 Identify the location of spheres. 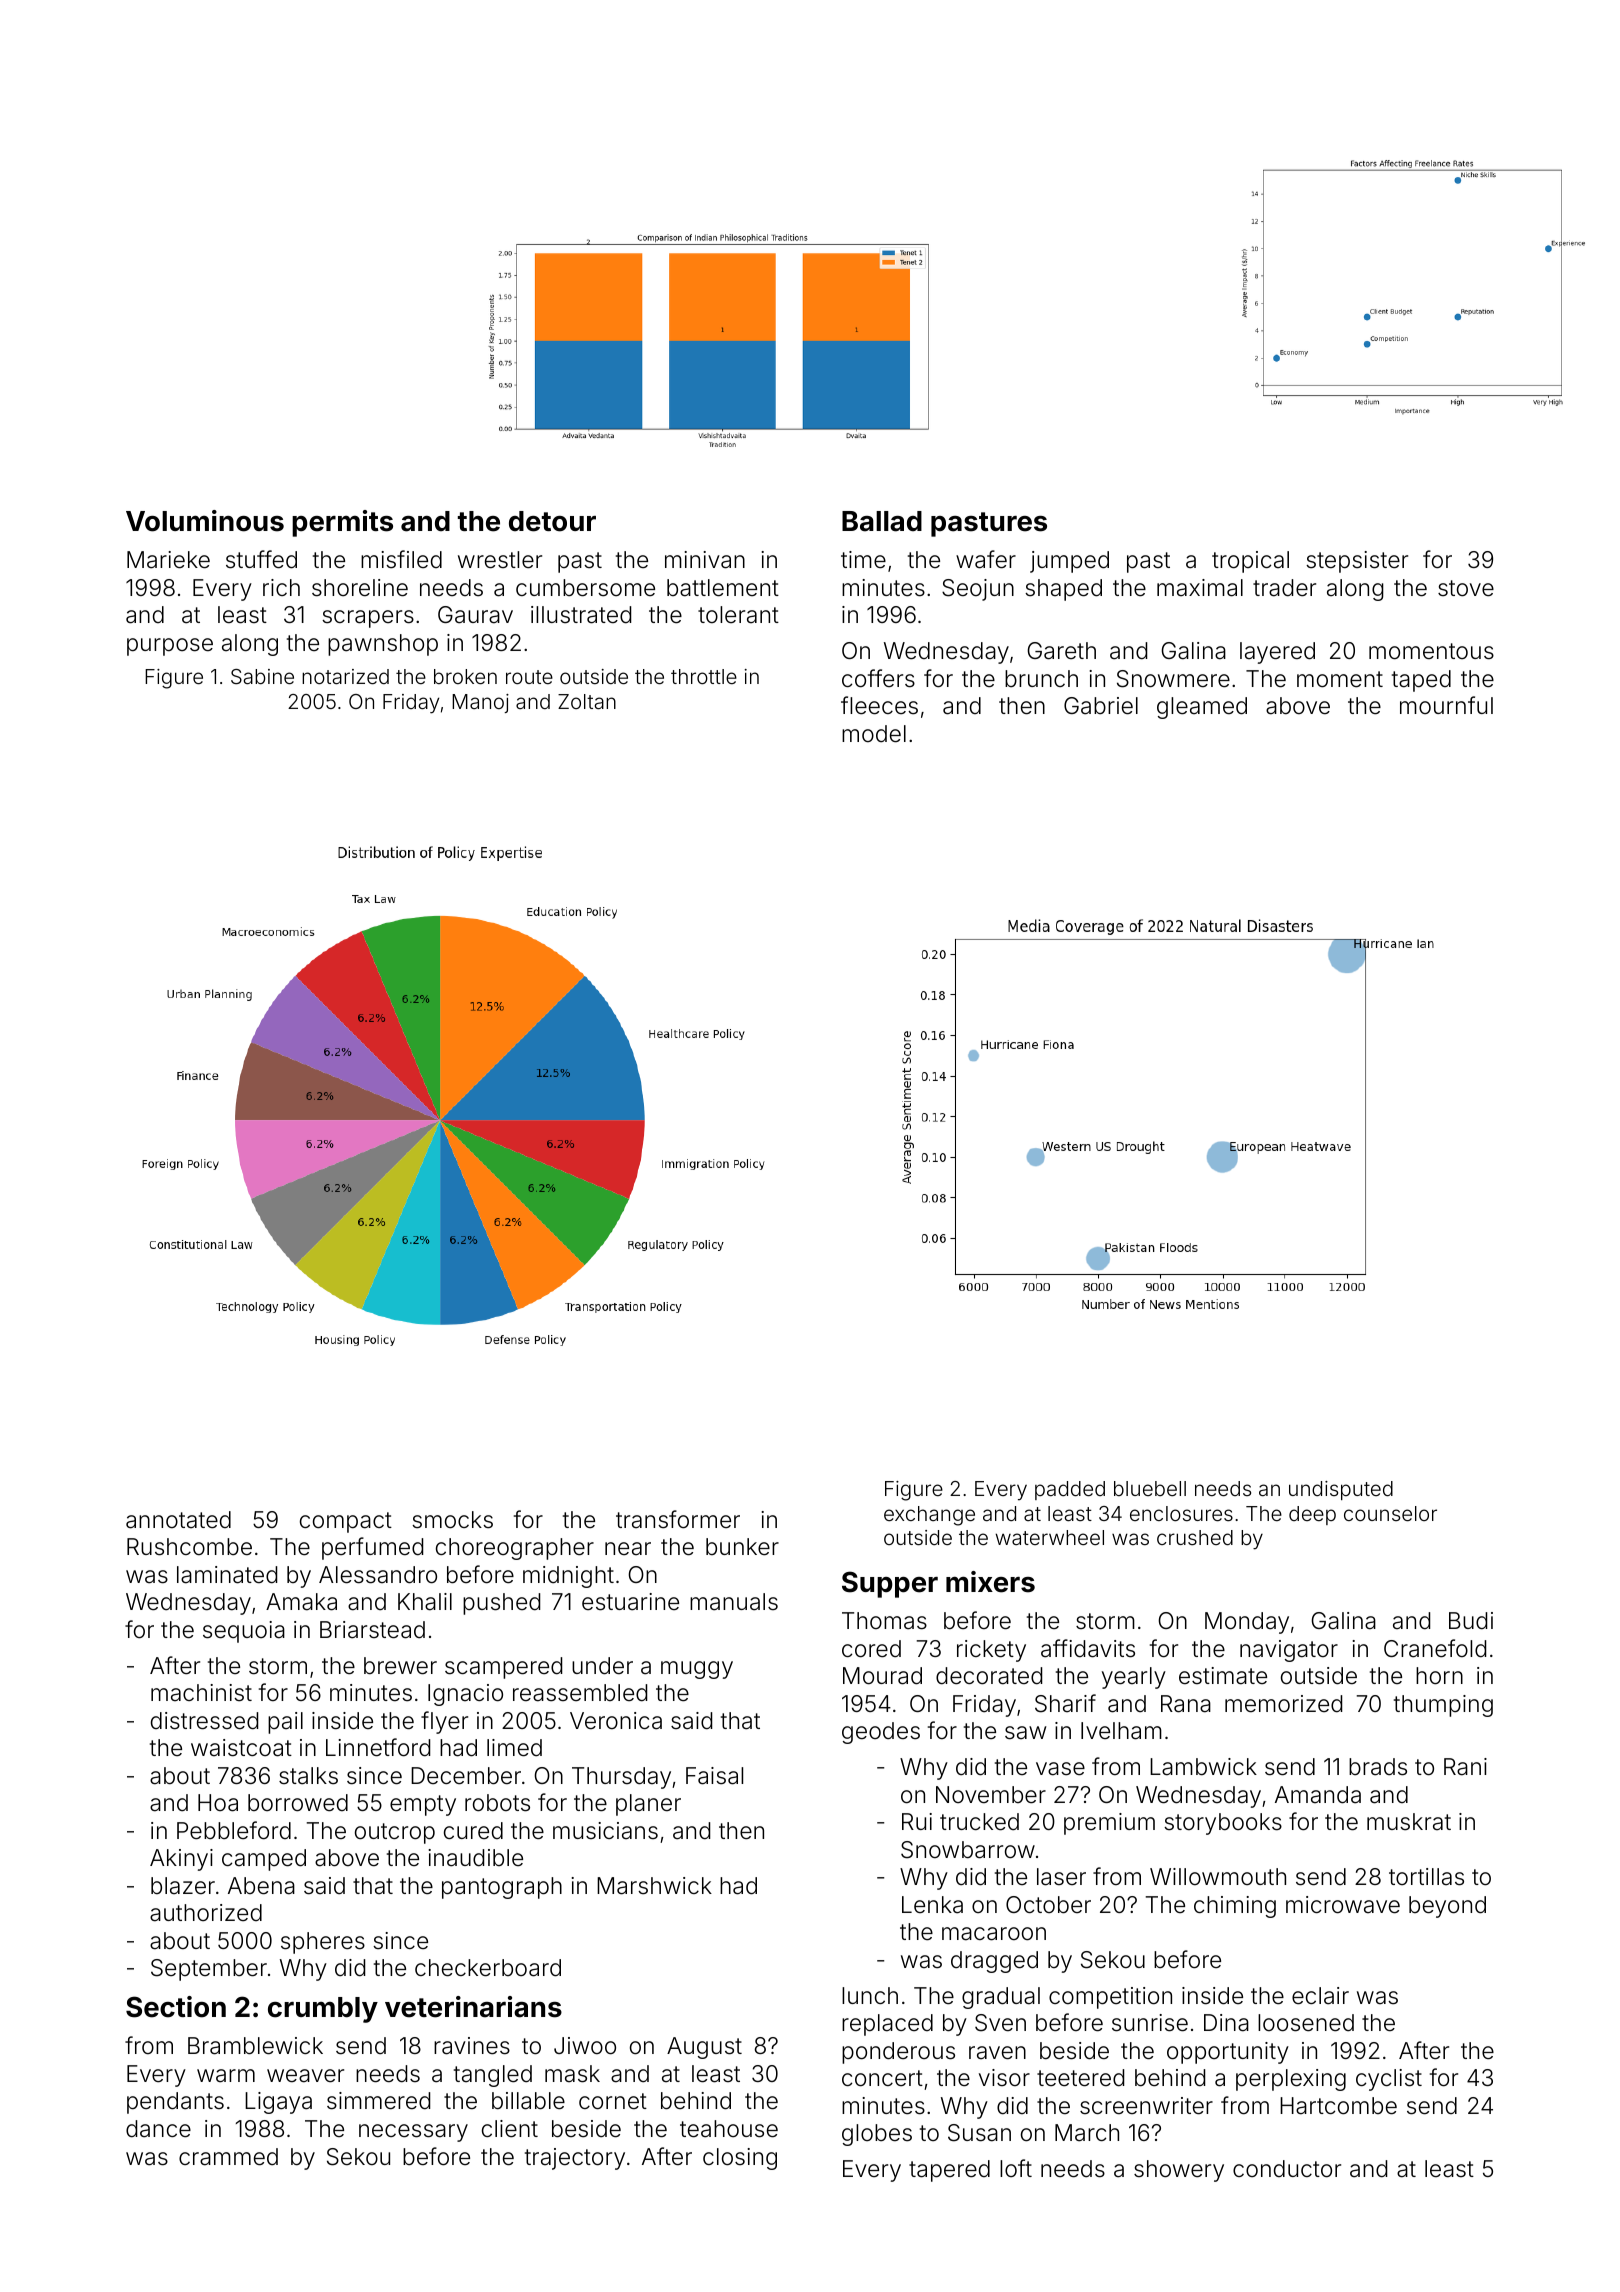
(323, 1943).
